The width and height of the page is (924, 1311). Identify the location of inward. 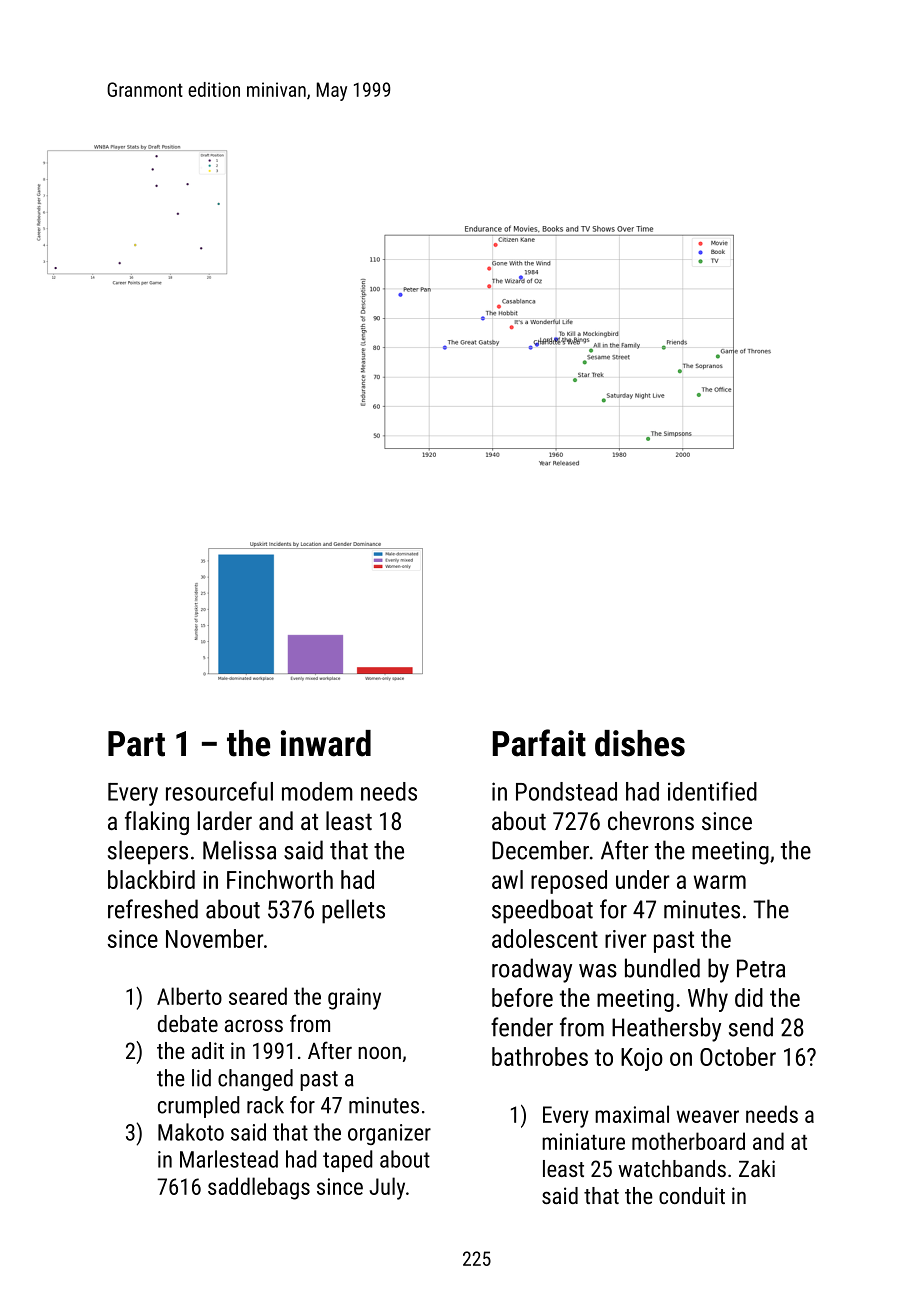
(326, 743).
